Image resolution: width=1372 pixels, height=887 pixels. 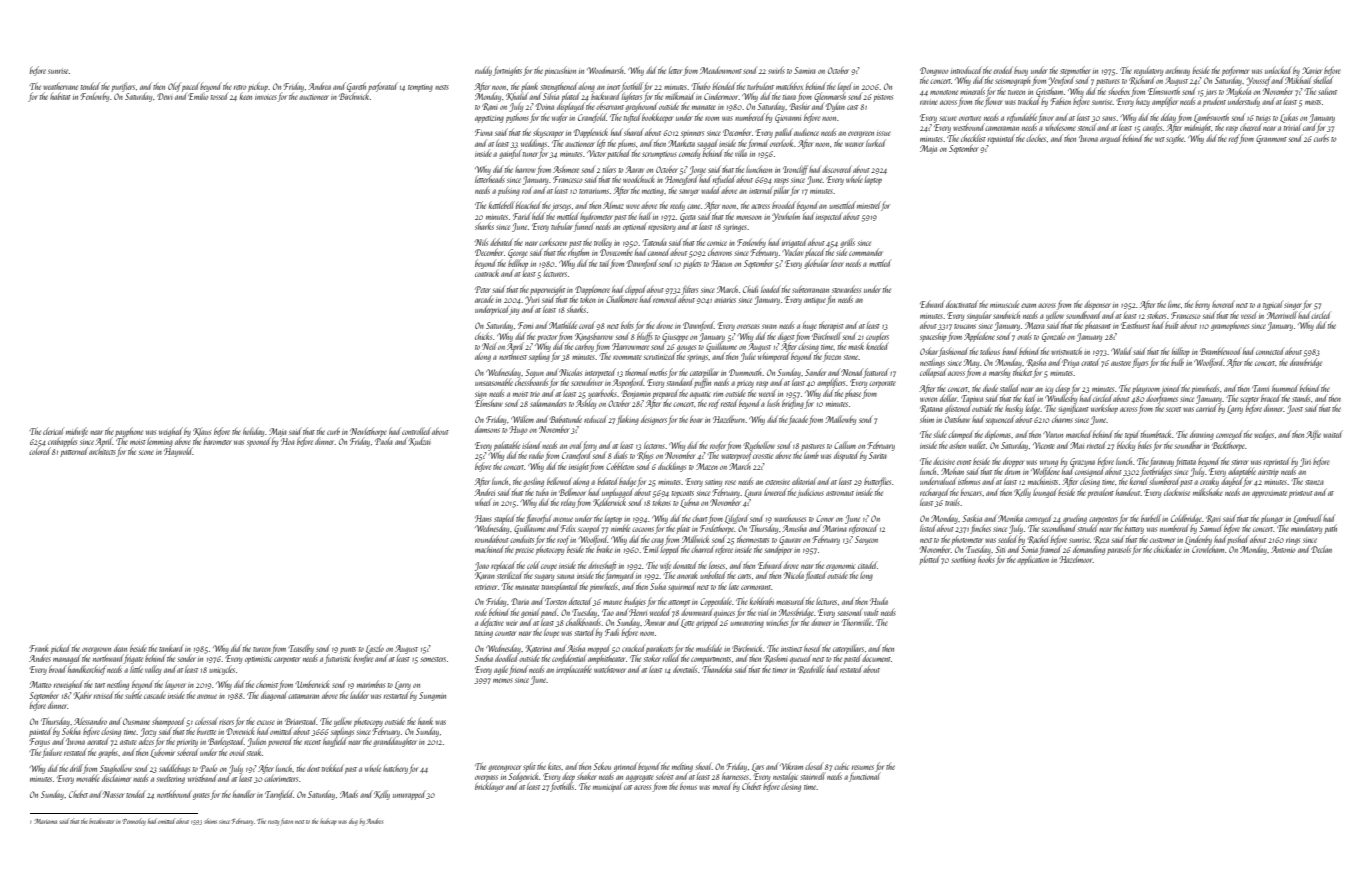 What do you see at coordinates (1148, 71) in the page?
I see `regulatory` at bounding box center [1148, 71].
